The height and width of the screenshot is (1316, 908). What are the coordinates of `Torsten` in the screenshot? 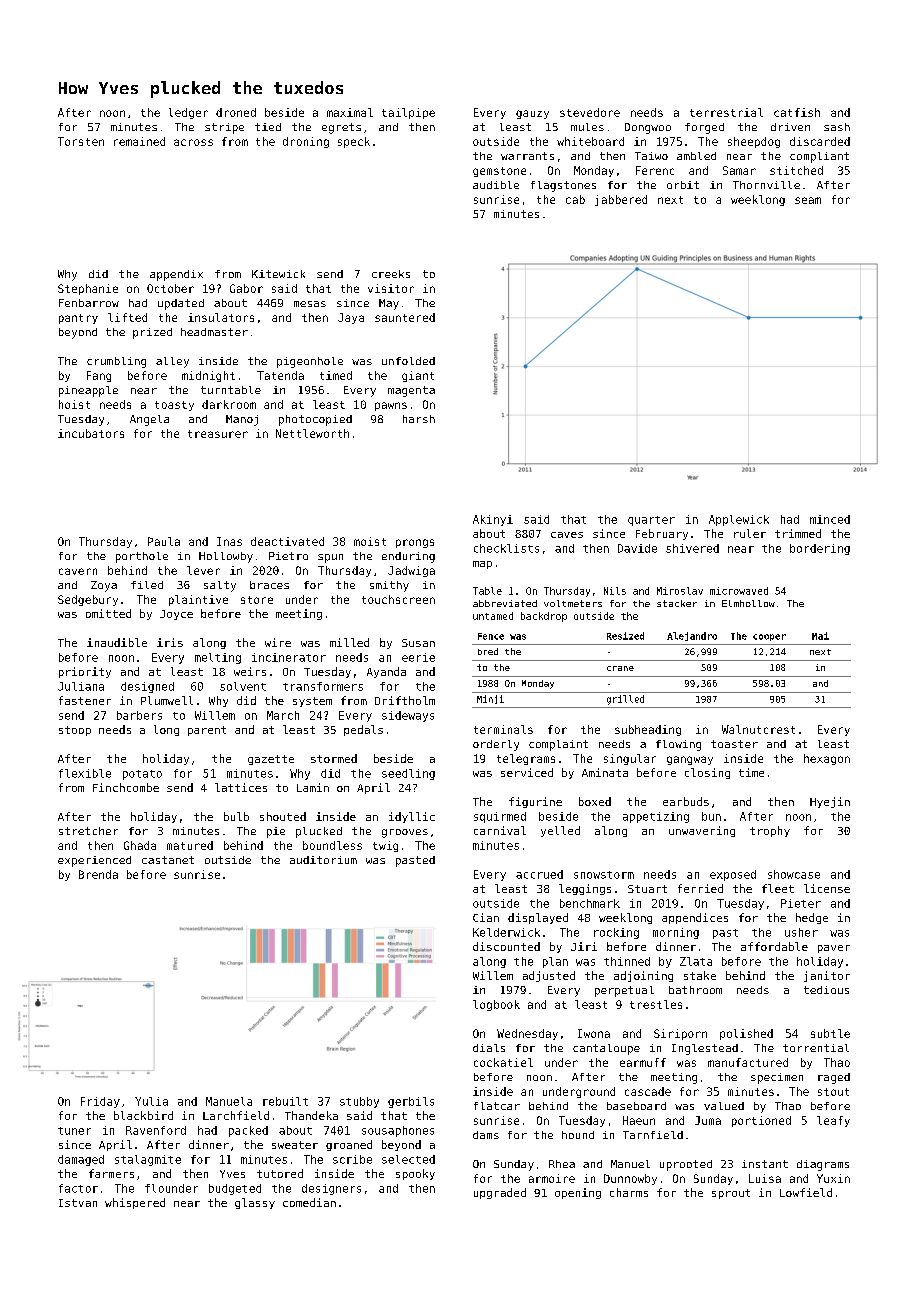 It's located at (81, 141).
